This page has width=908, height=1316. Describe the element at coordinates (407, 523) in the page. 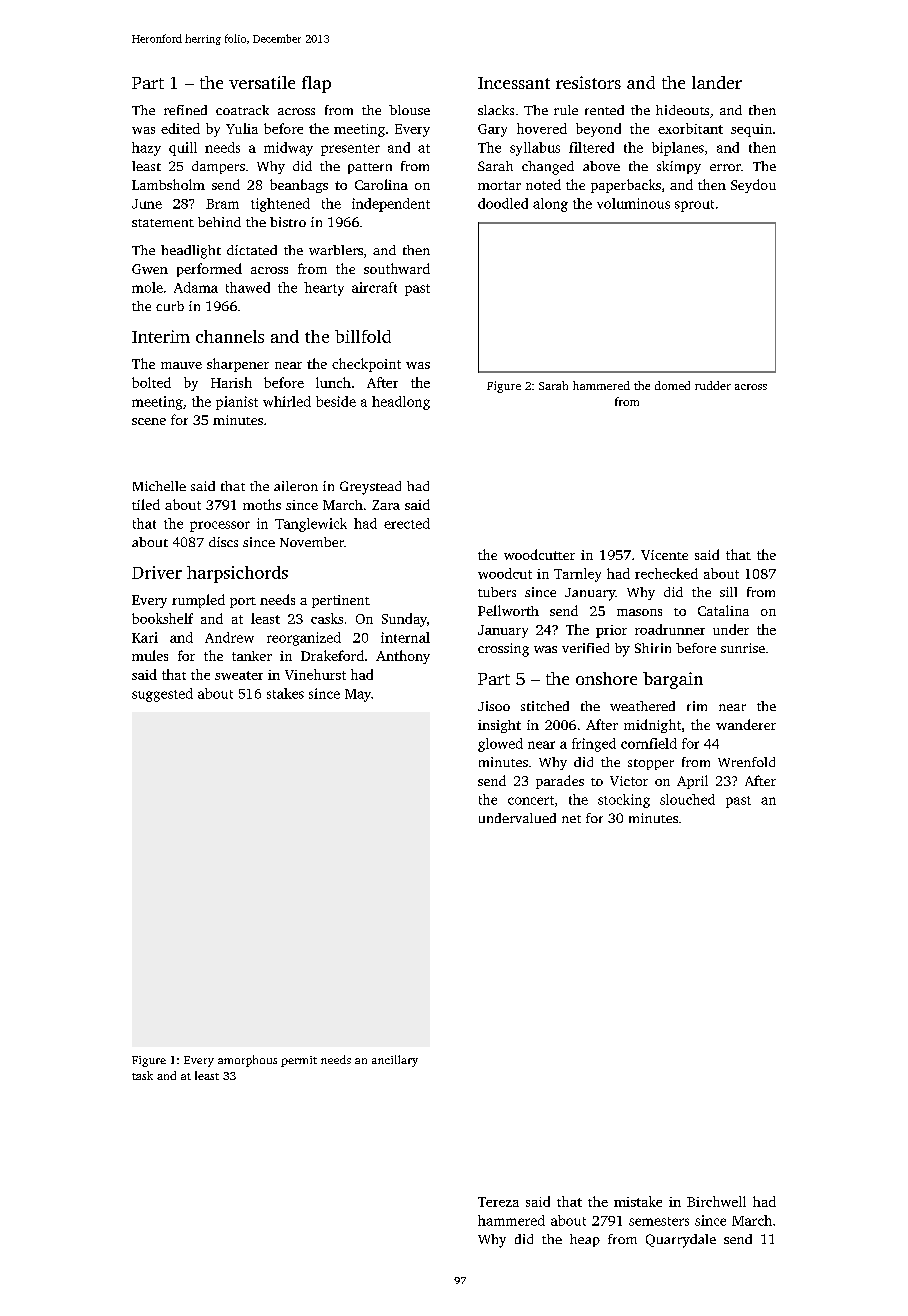

I see `erected` at that location.
